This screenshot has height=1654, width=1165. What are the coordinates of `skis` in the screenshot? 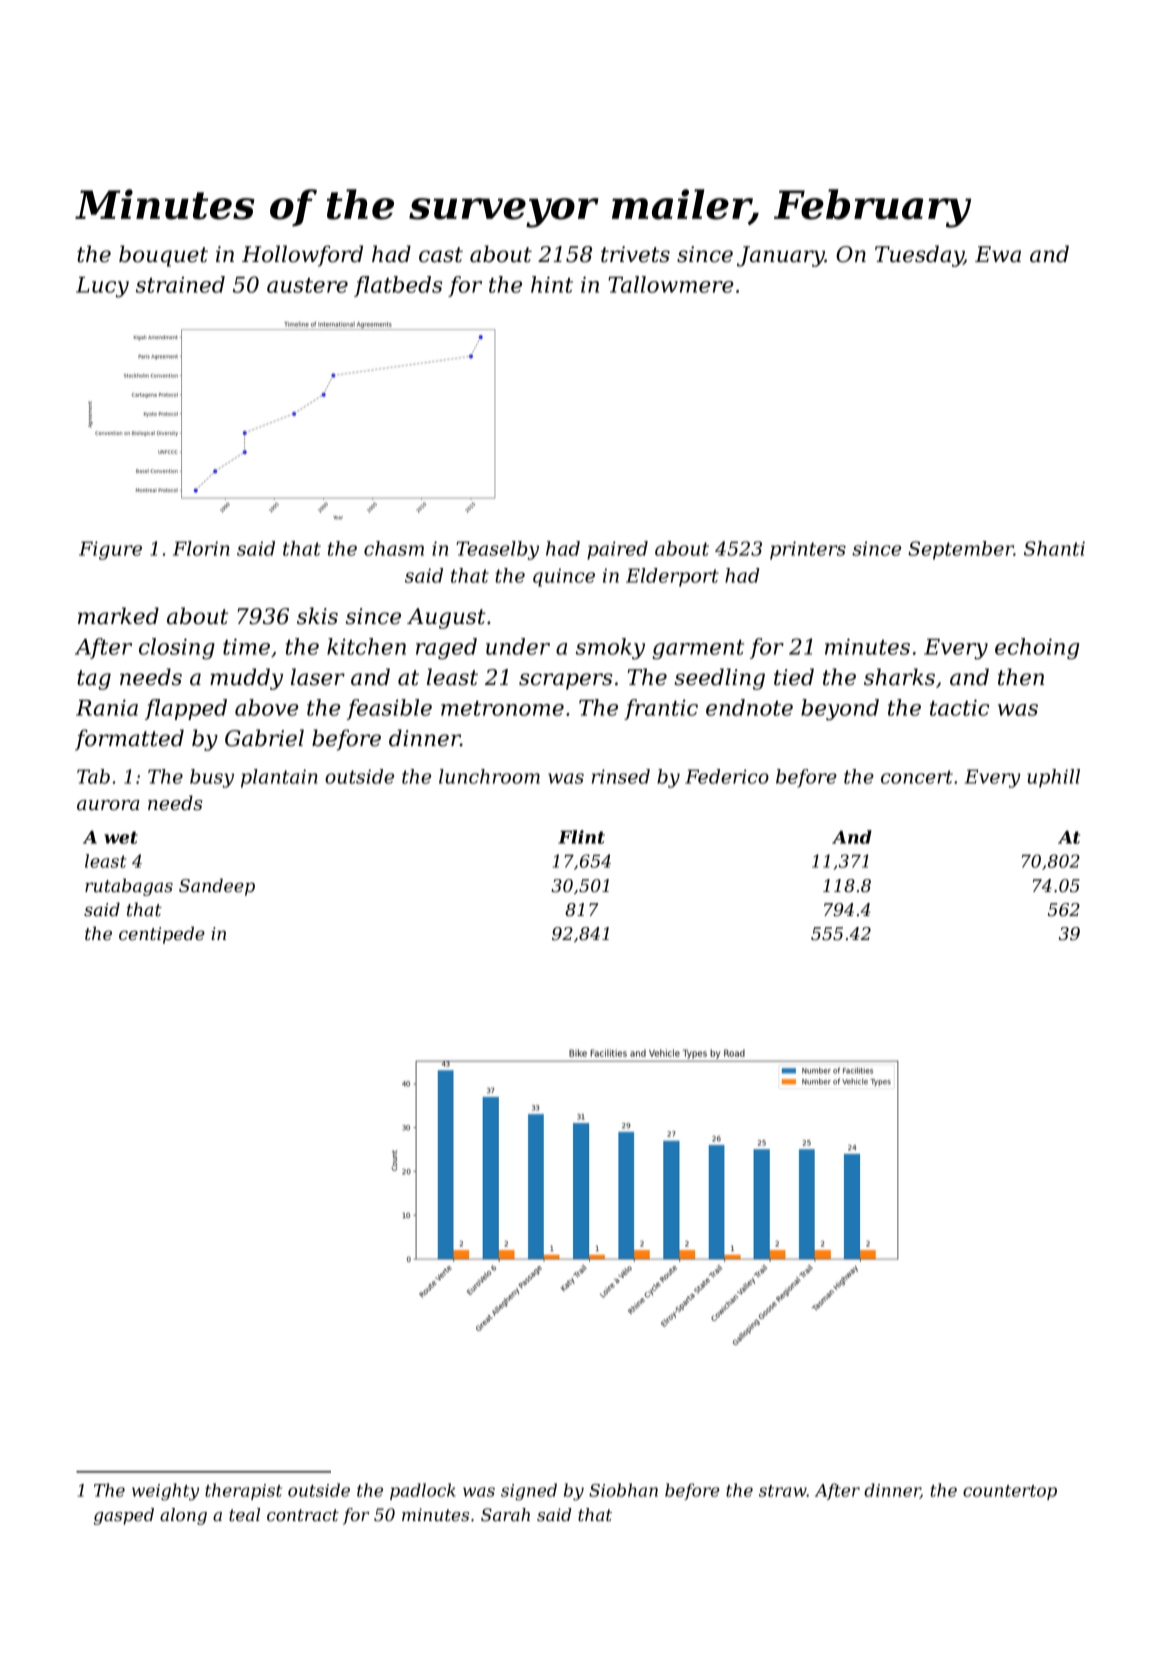 It's located at (317, 616).
